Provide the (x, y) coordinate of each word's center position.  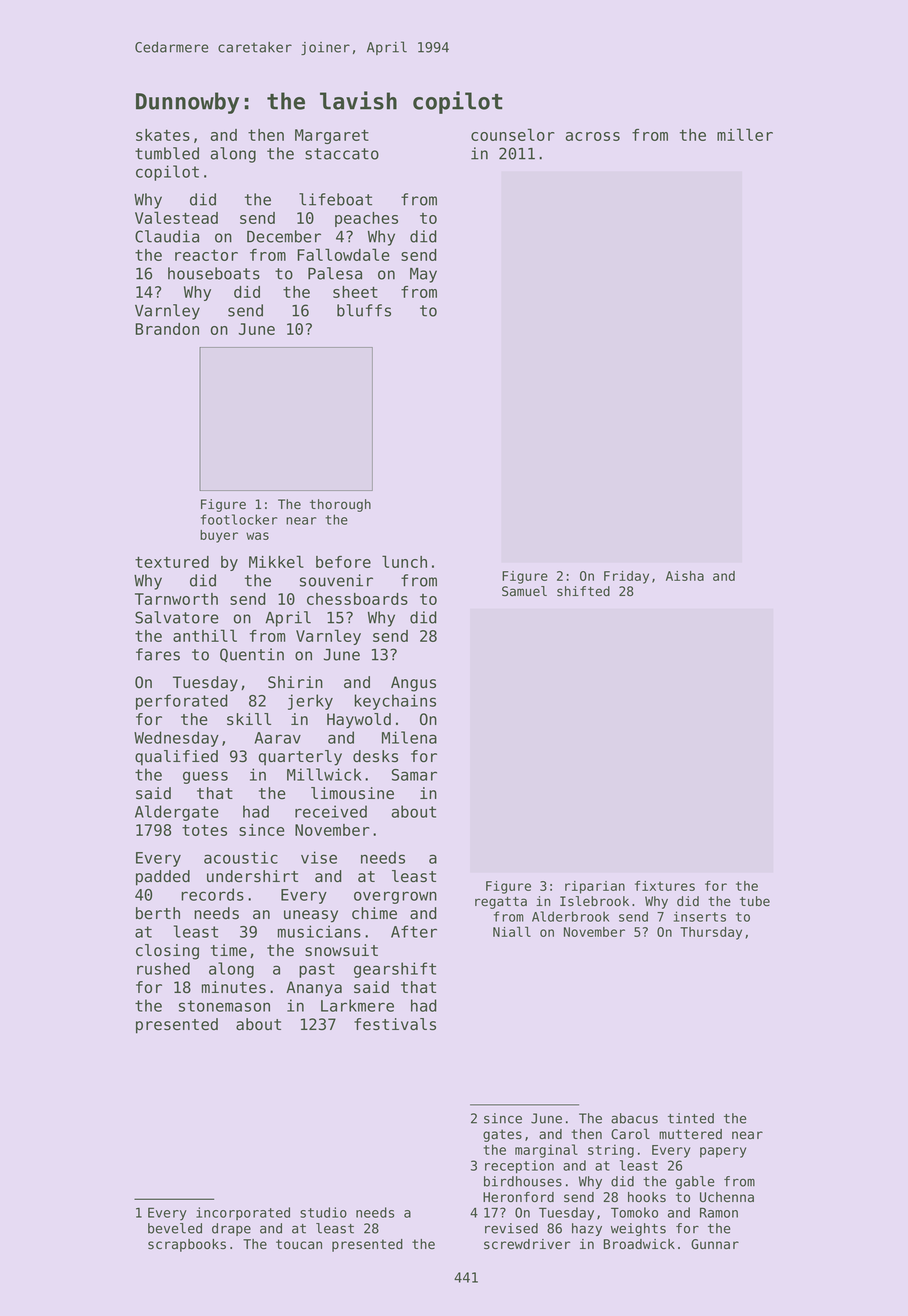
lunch (404, 561)
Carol (630, 1133)
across (593, 136)
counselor (513, 134)
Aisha (685, 576)
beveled (175, 1228)
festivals (395, 1024)
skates (163, 135)
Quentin (252, 655)
